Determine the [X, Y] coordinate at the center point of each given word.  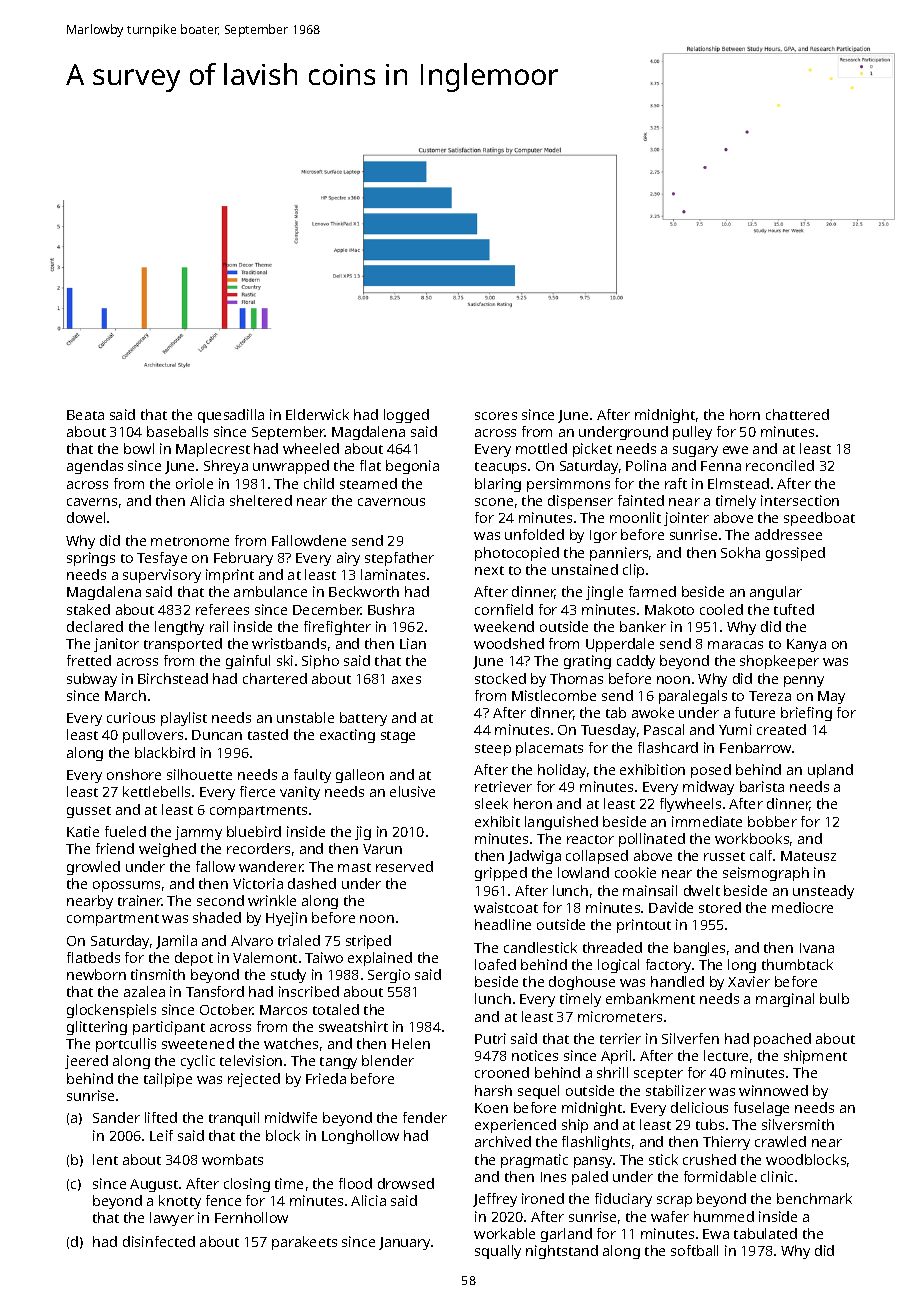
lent [105, 1159]
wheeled [311, 448]
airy [348, 559]
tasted [268, 734]
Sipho [320, 662]
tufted [794, 609]
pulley [692, 433]
